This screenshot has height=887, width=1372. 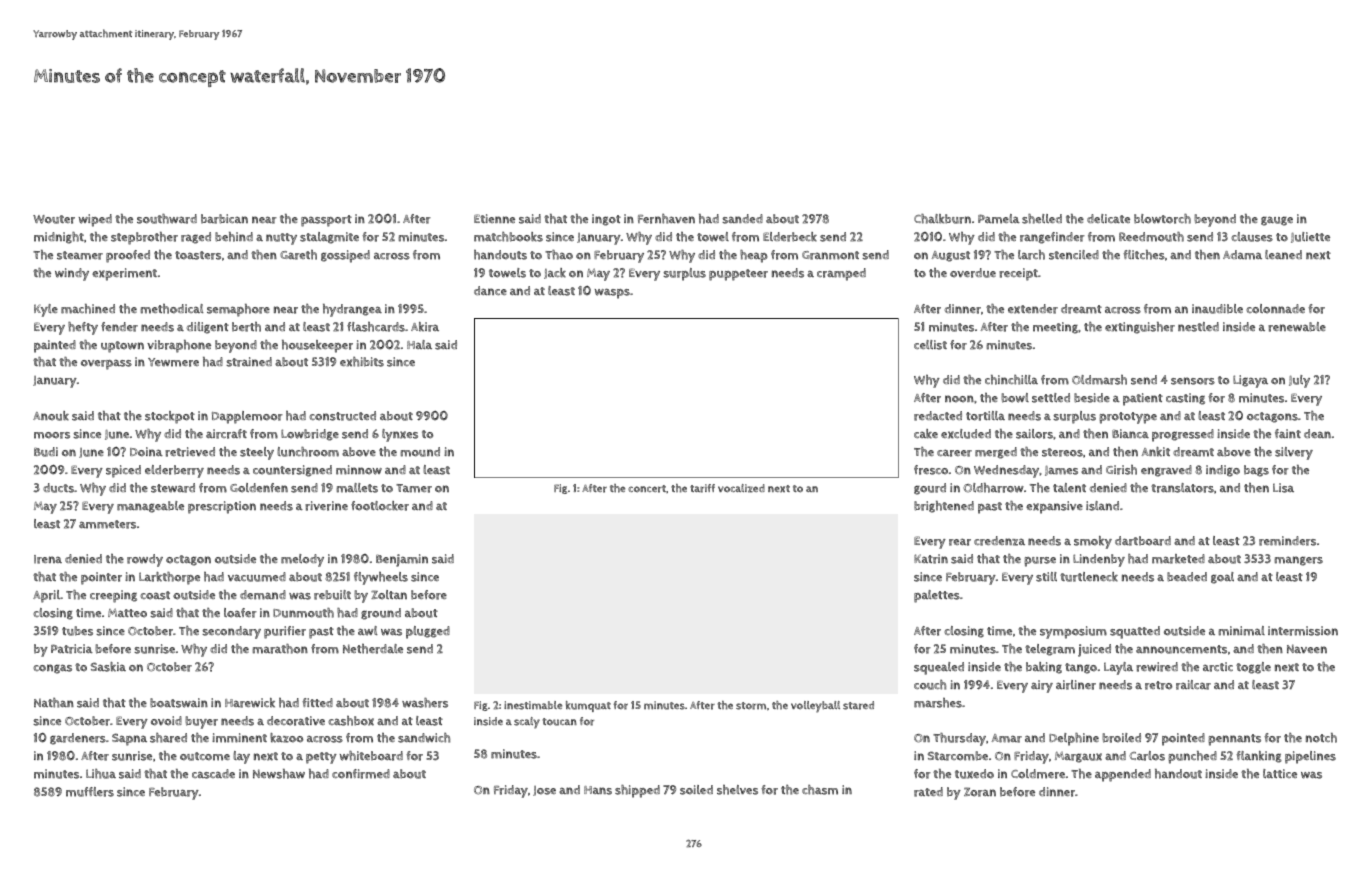 What do you see at coordinates (637, 791) in the screenshot?
I see `shipped` at bounding box center [637, 791].
